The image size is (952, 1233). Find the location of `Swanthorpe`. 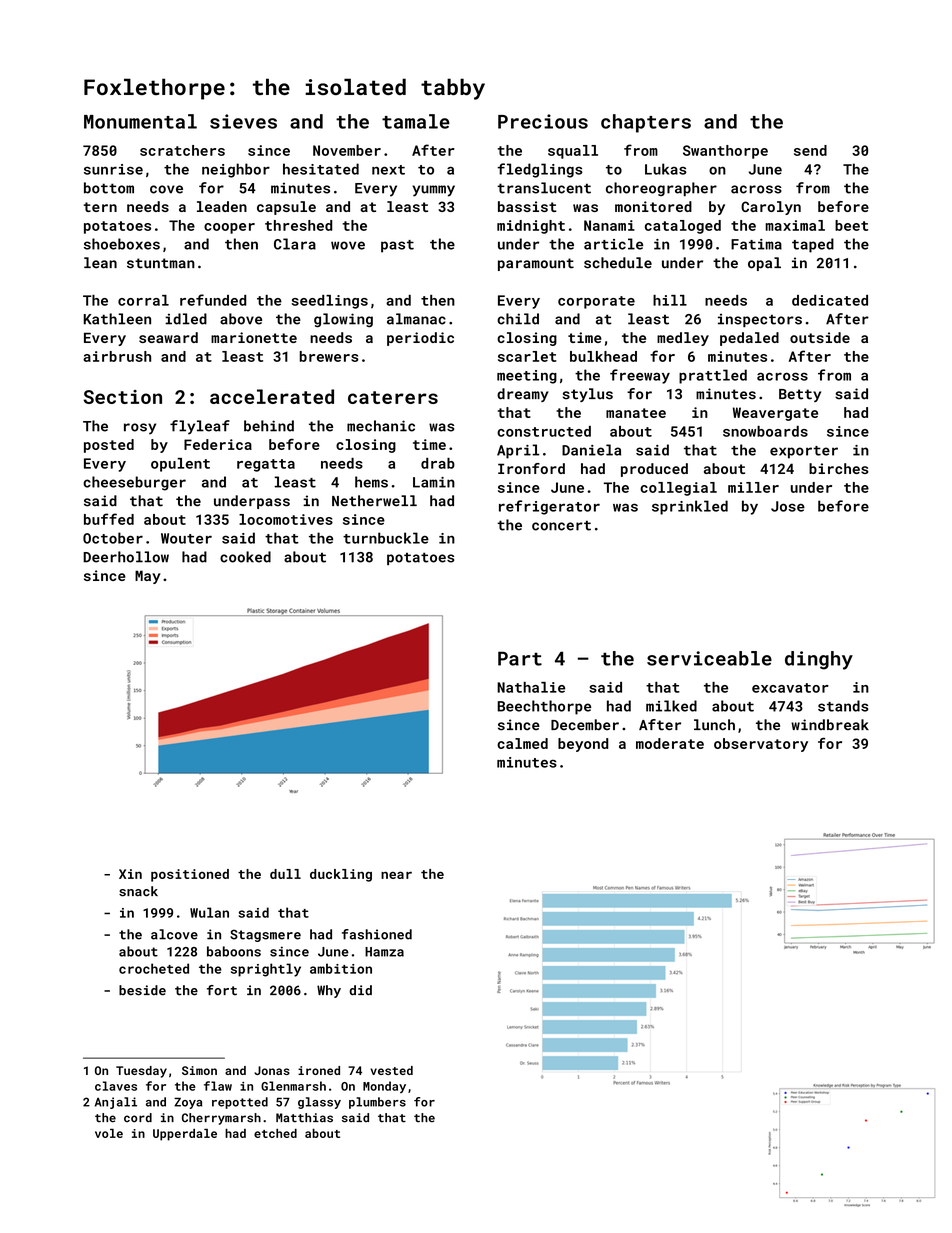

Swanthorpe is located at coordinates (725, 152).
